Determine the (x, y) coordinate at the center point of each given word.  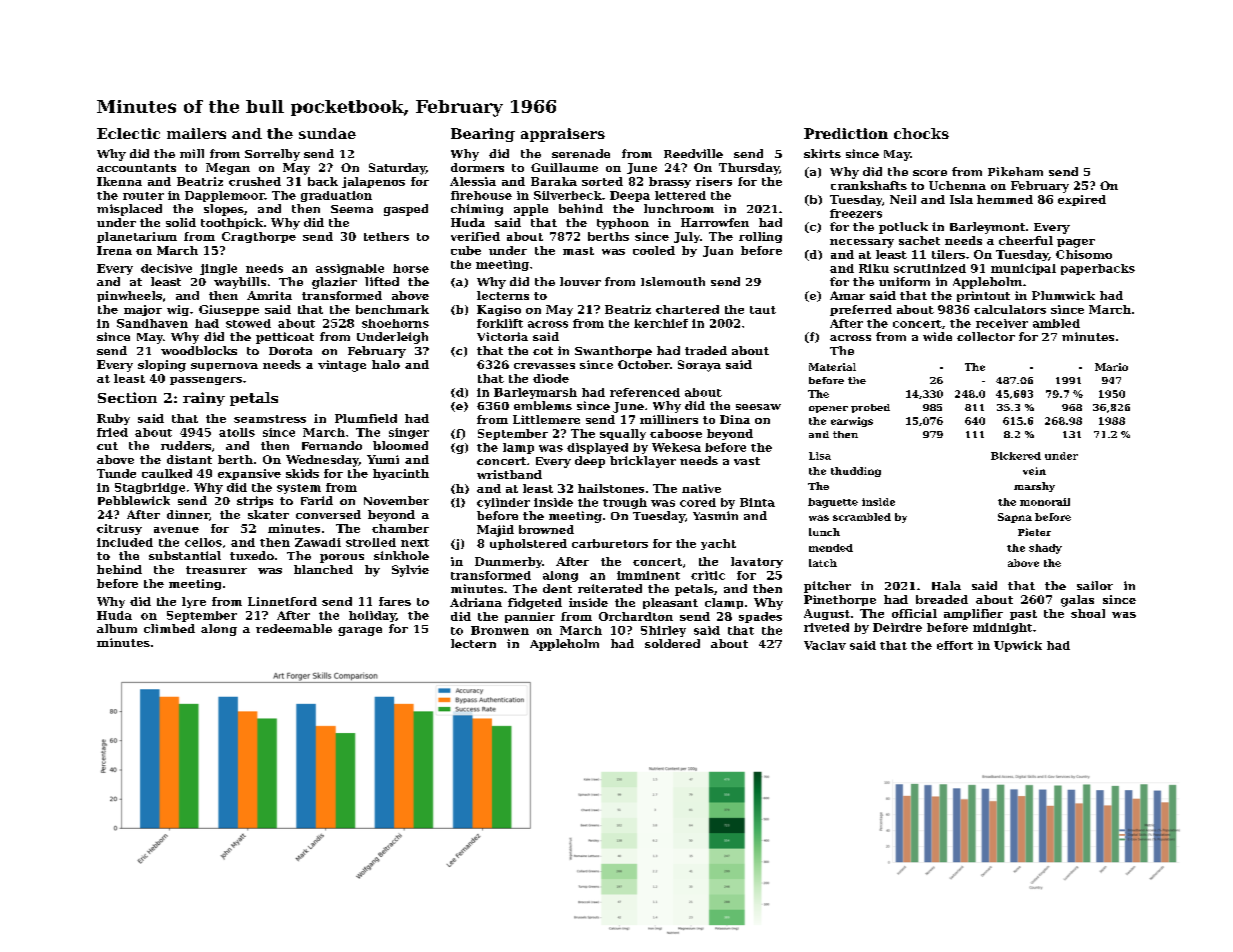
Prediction (846, 133)
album (117, 628)
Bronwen (500, 630)
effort (955, 645)
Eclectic (128, 133)
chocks (921, 133)
